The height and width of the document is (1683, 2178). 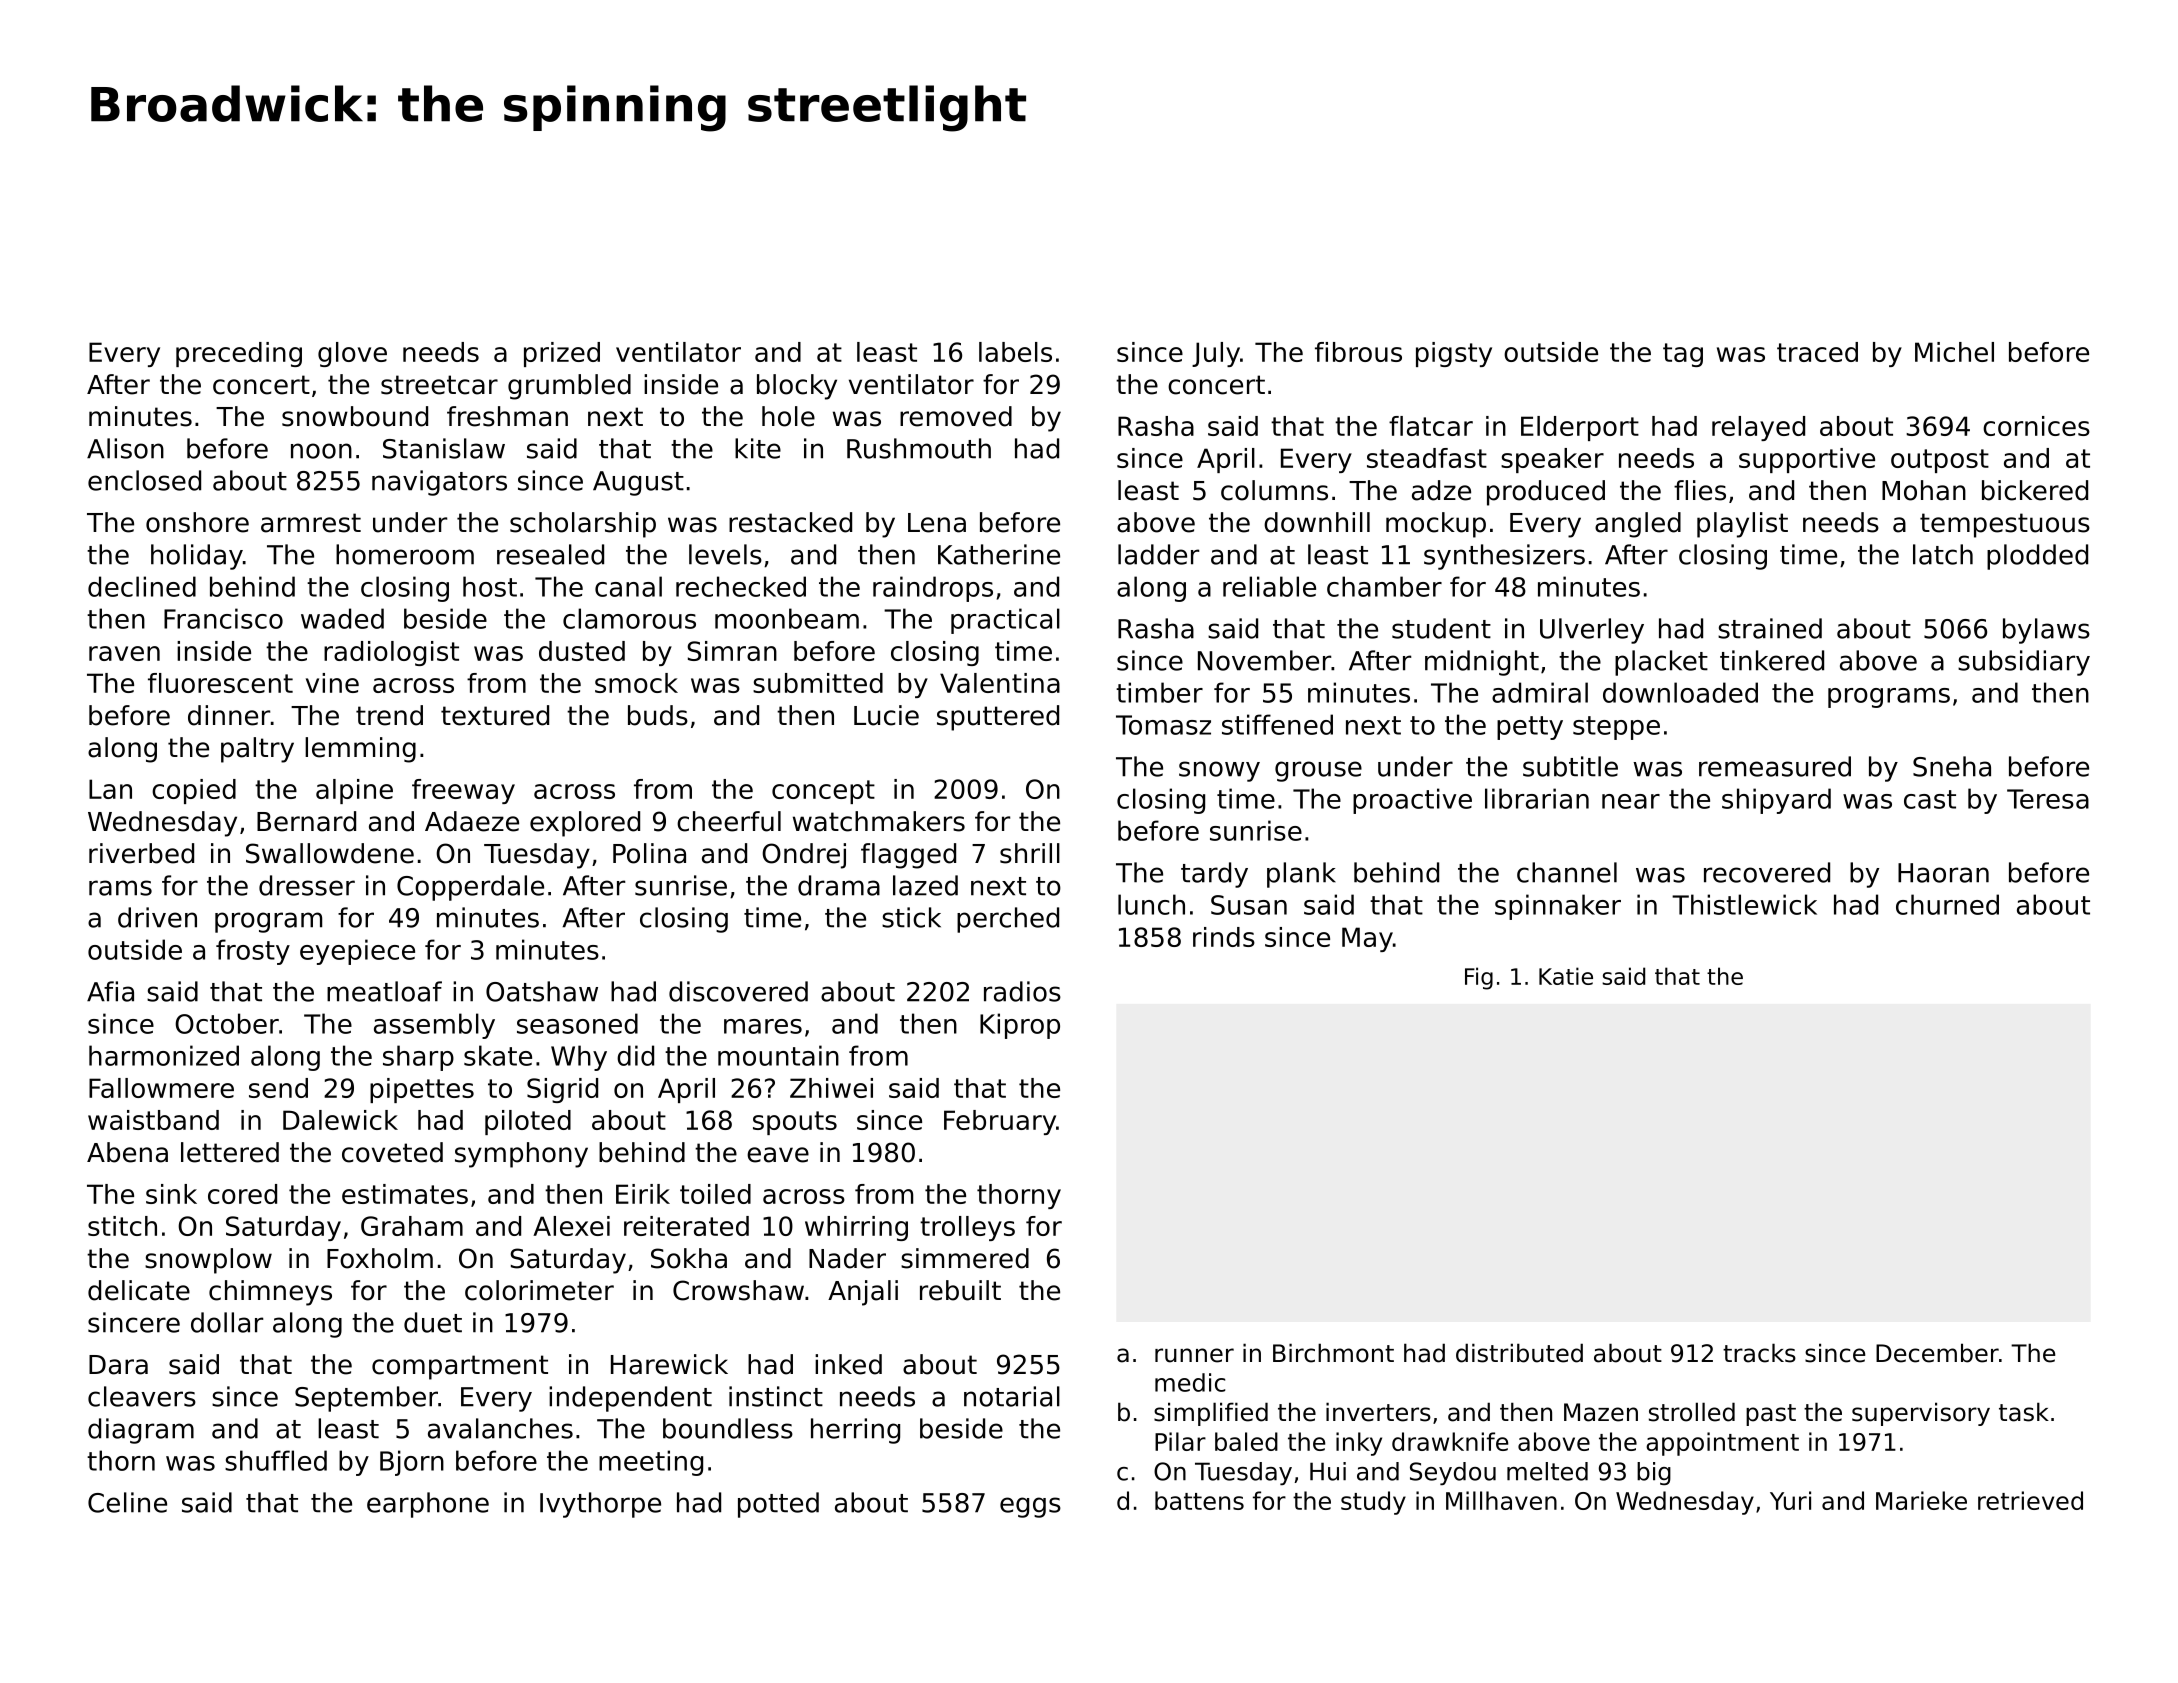 What do you see at coordinates (933, 589) in the document?
I see `raindrops` at bounding box center [933, 589].
